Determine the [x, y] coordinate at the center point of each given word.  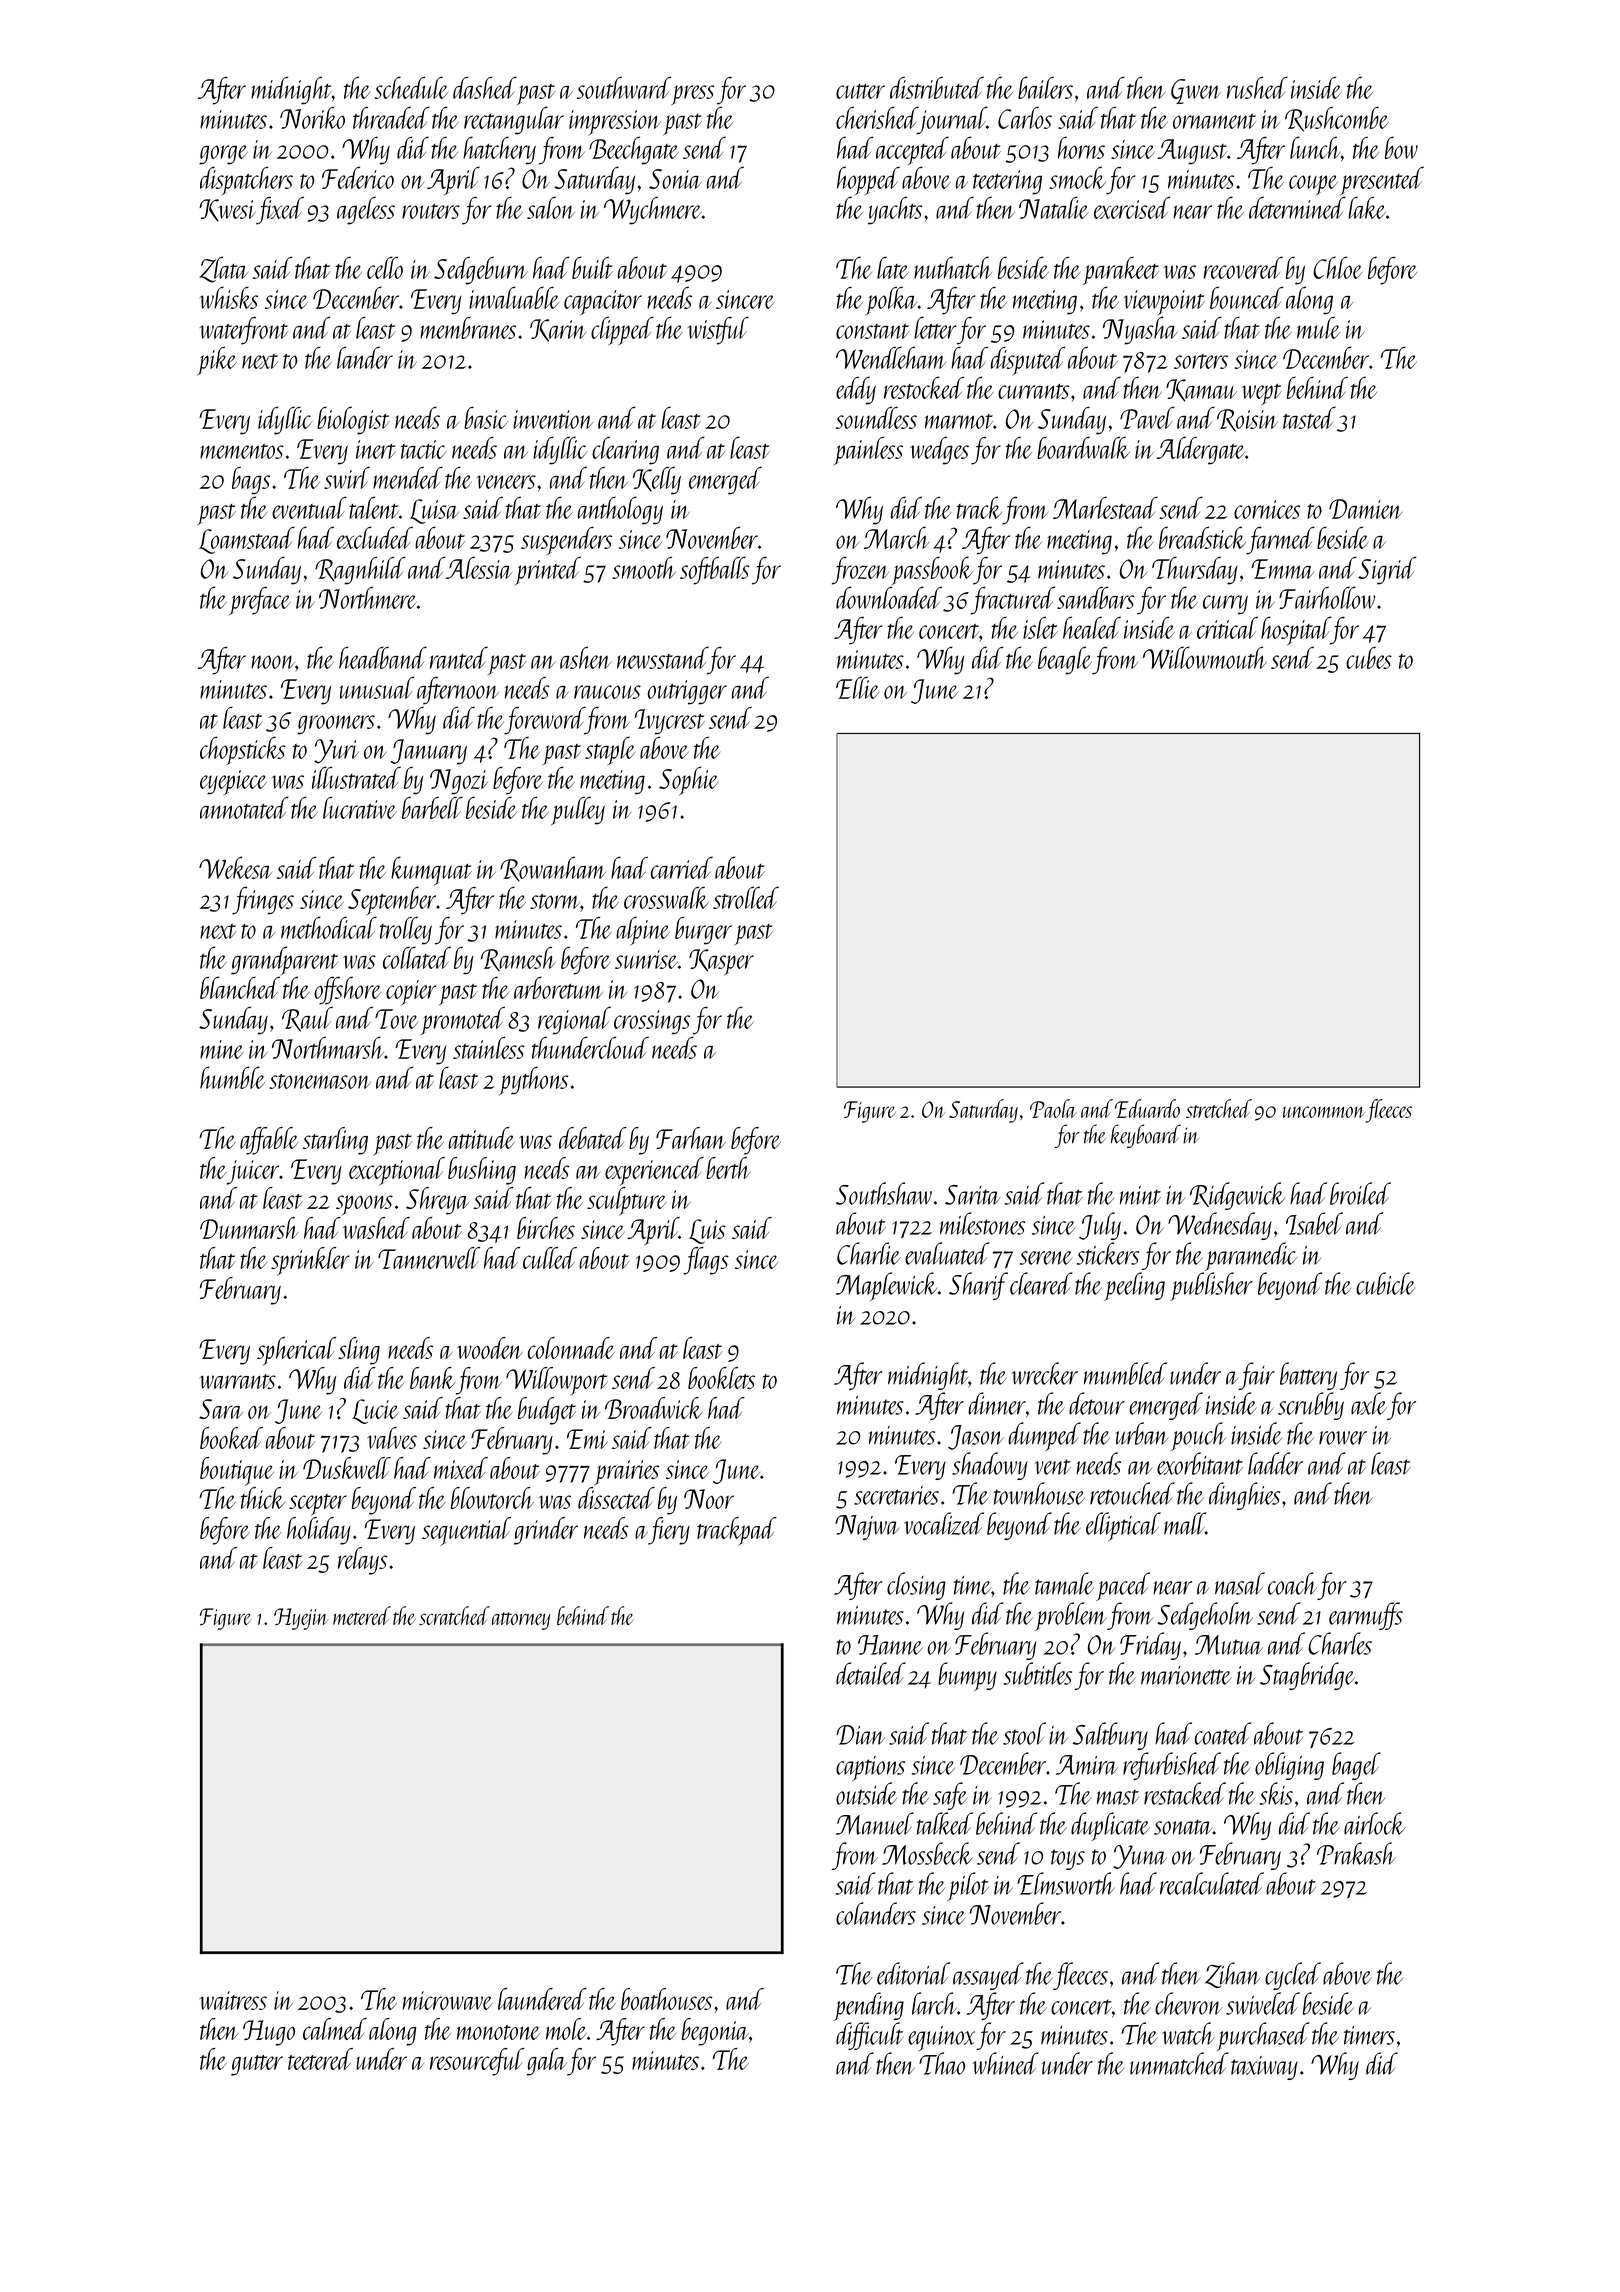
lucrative [359, 807]
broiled [1360, 1193]
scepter [318, 1505]
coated [1223, 1733]
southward [624, 87]
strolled [746, 897]
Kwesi [227, 210]
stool [1024, 1733]
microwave [448, 2000]
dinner [997, 1403]
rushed [1257, 87]
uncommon [1324, 1112]
